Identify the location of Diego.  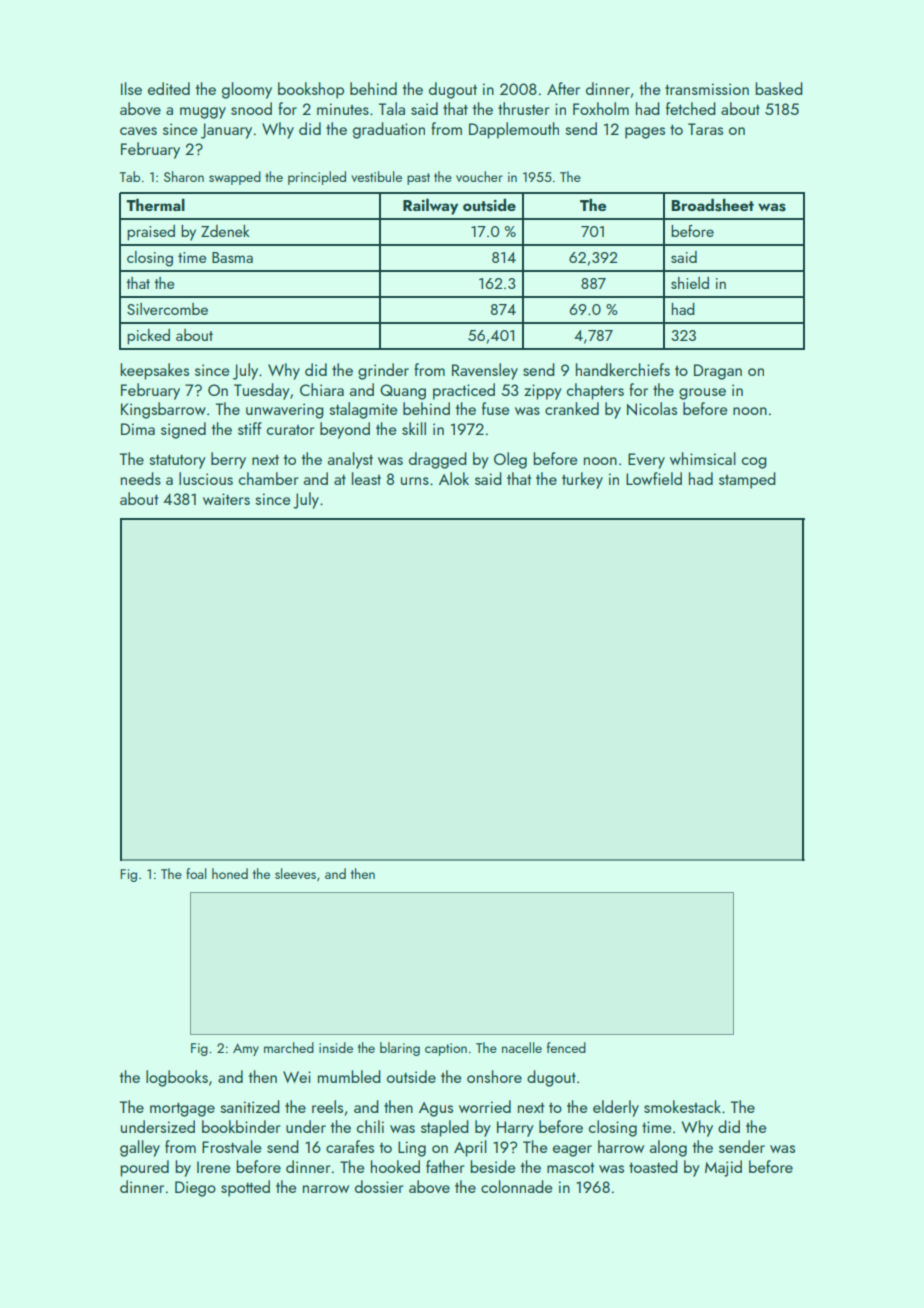
(195, 1189).
